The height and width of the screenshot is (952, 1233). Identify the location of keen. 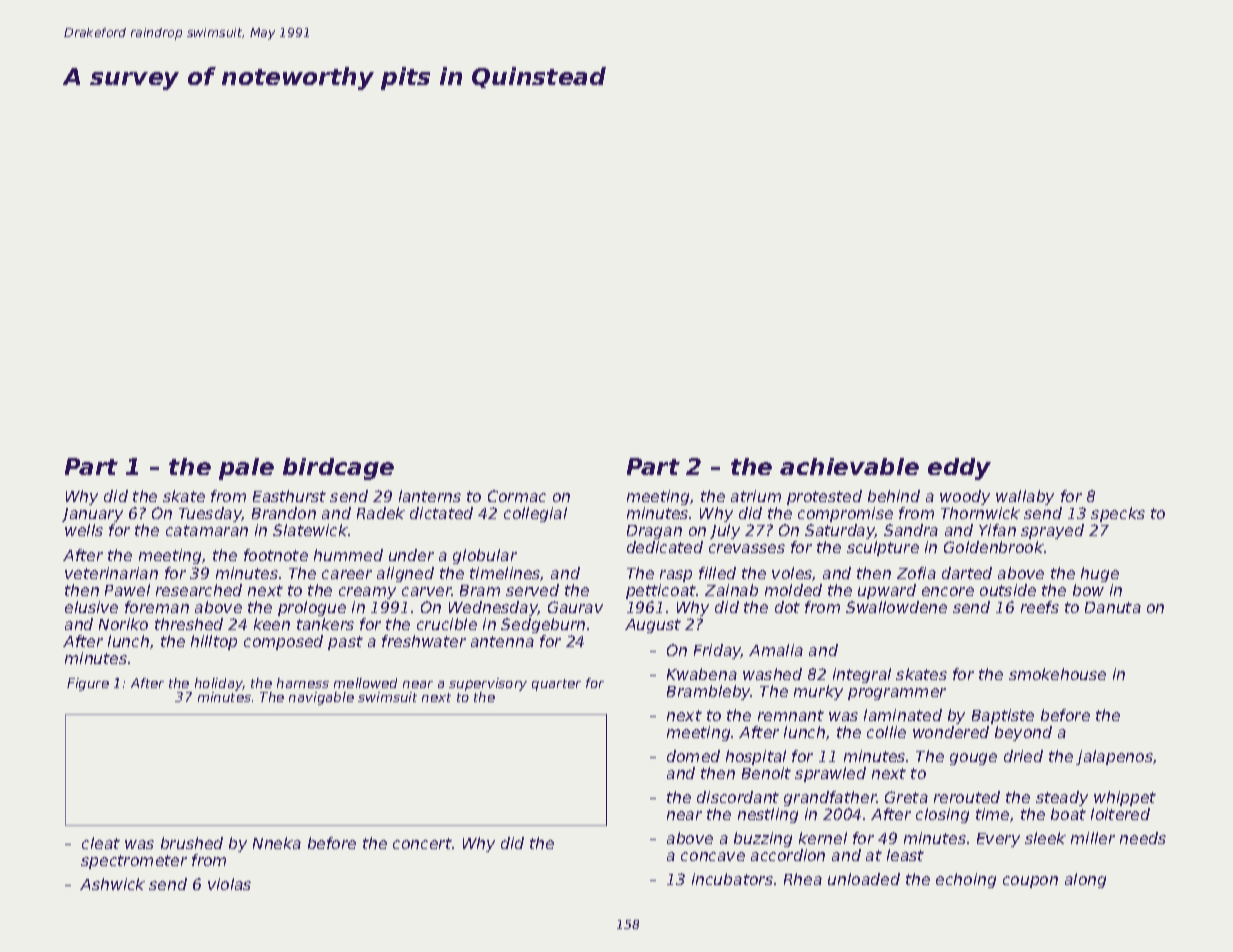
(272, 624).
